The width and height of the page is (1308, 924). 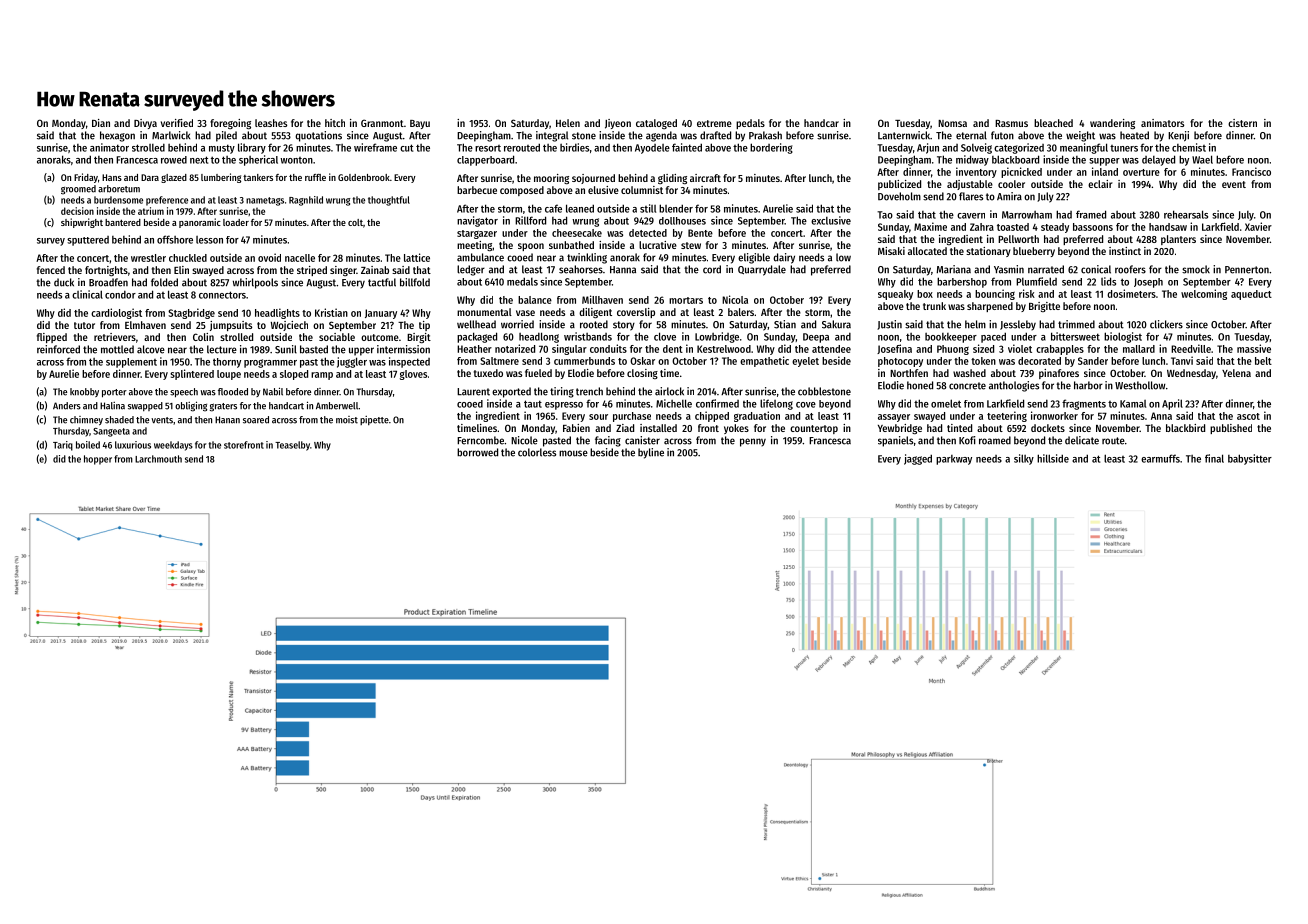 What do you see at coordinates (112, 177) in the page?
I see `Hans` at bounding box center [112, 177].
